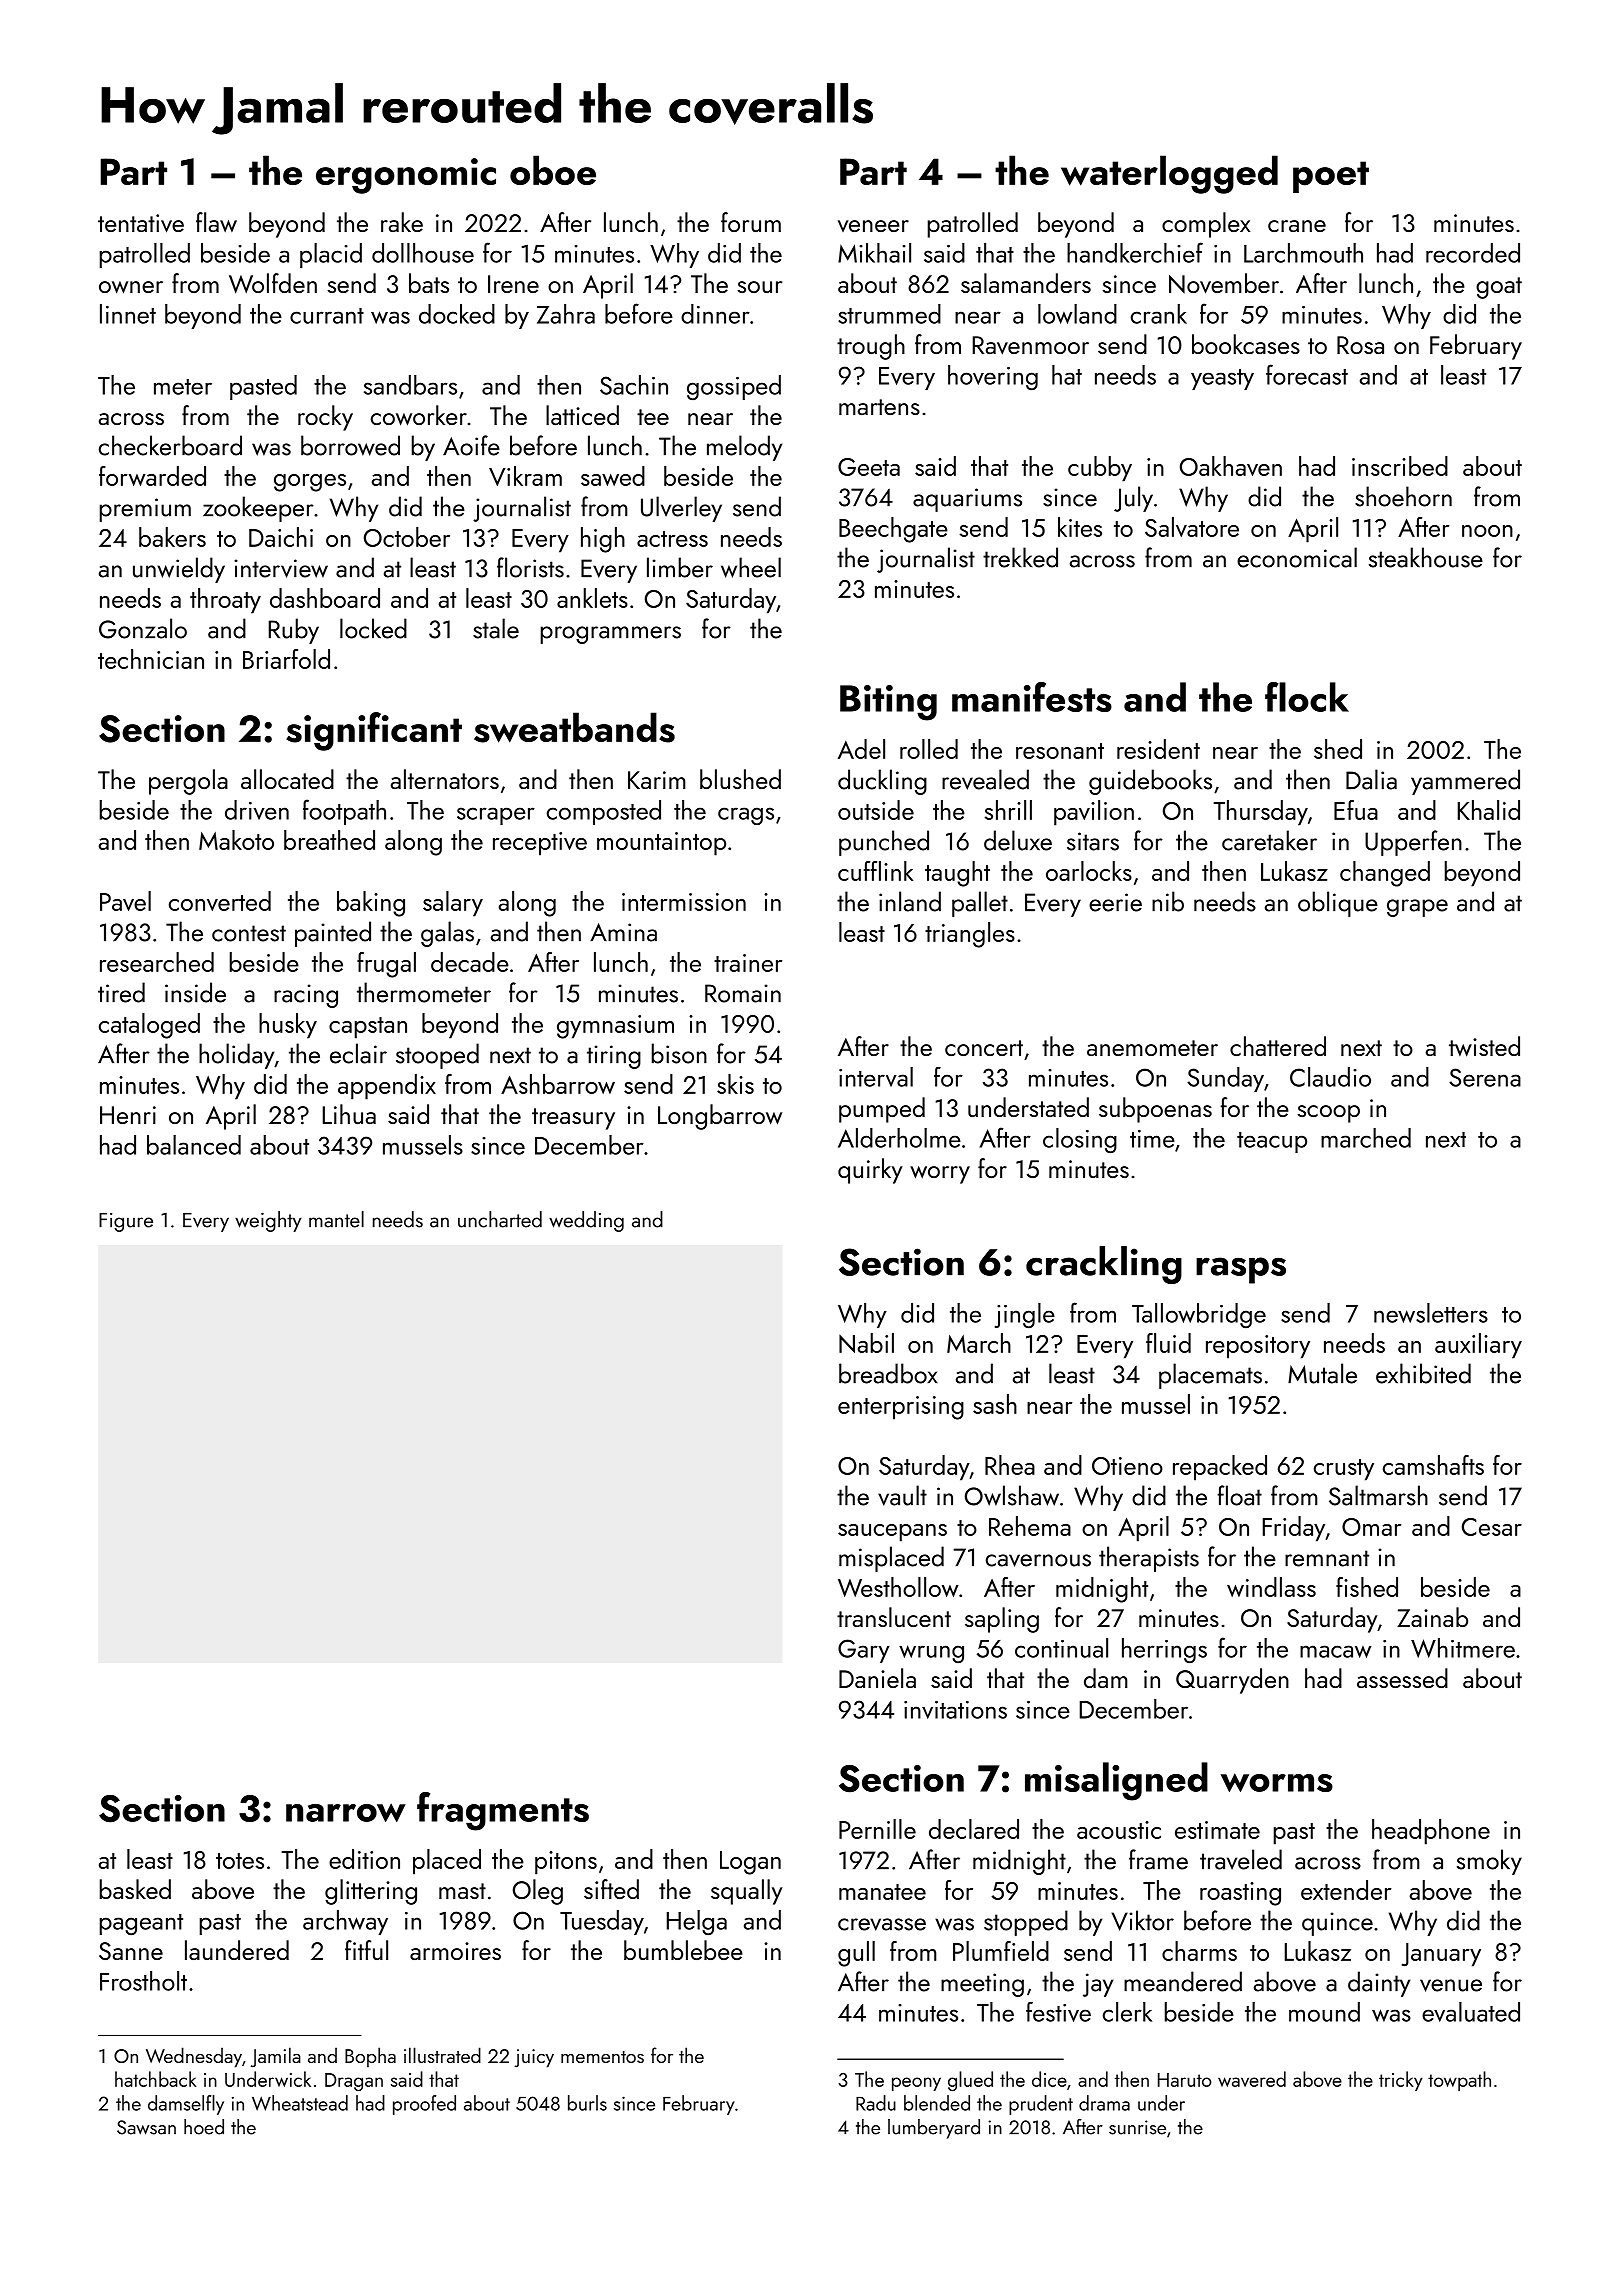  I want to click on Henri, so click(128, 1115).
